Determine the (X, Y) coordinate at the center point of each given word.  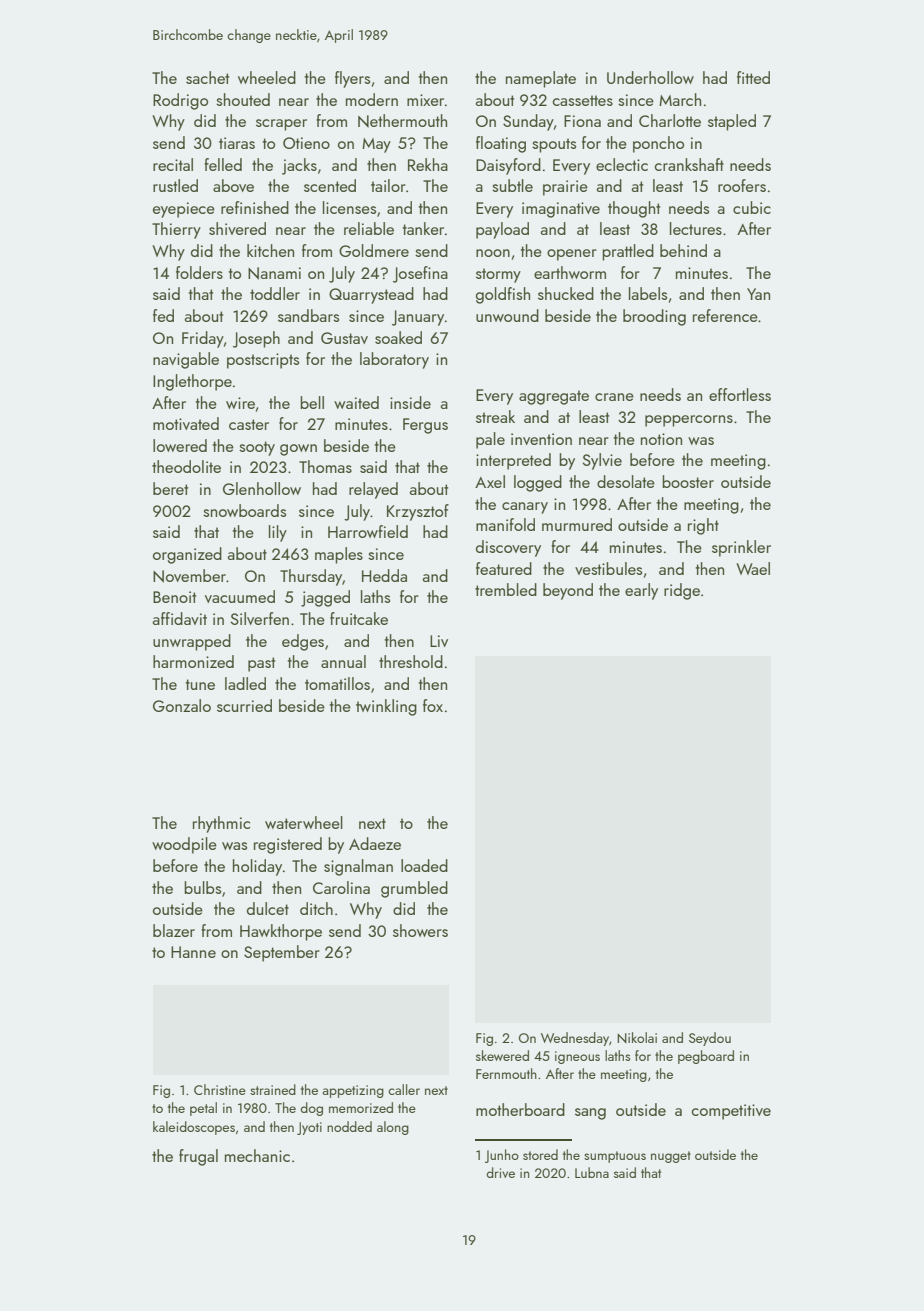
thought (634, 209)
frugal (198, 1157)
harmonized (193, 661)
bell (312, 402)
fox (433, 705)
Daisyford (508, 166)
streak (495, 416)
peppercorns (689, 421)
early (641, 591)
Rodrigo (180, 101)
